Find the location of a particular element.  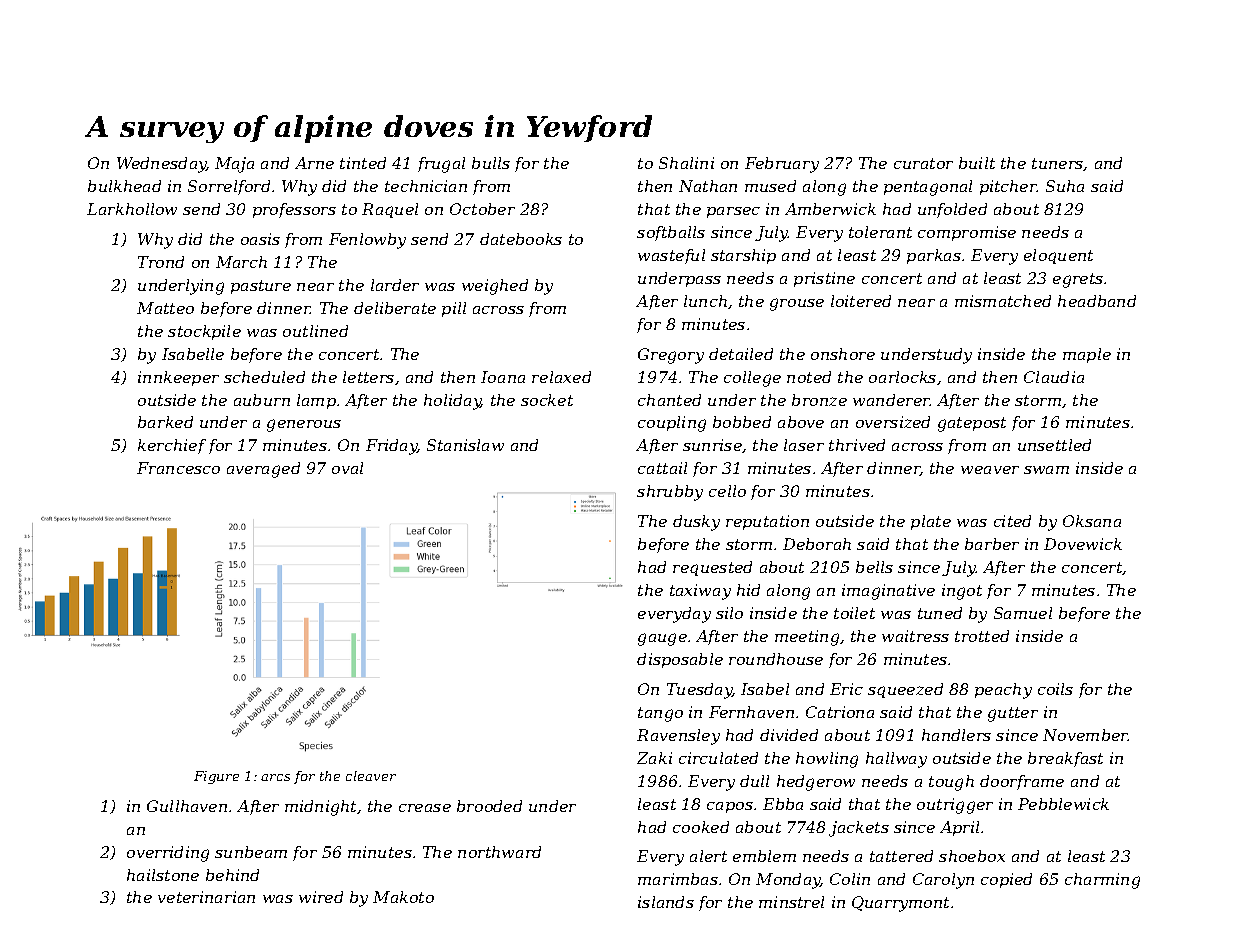

islands is located at coordinates (666, 902).
